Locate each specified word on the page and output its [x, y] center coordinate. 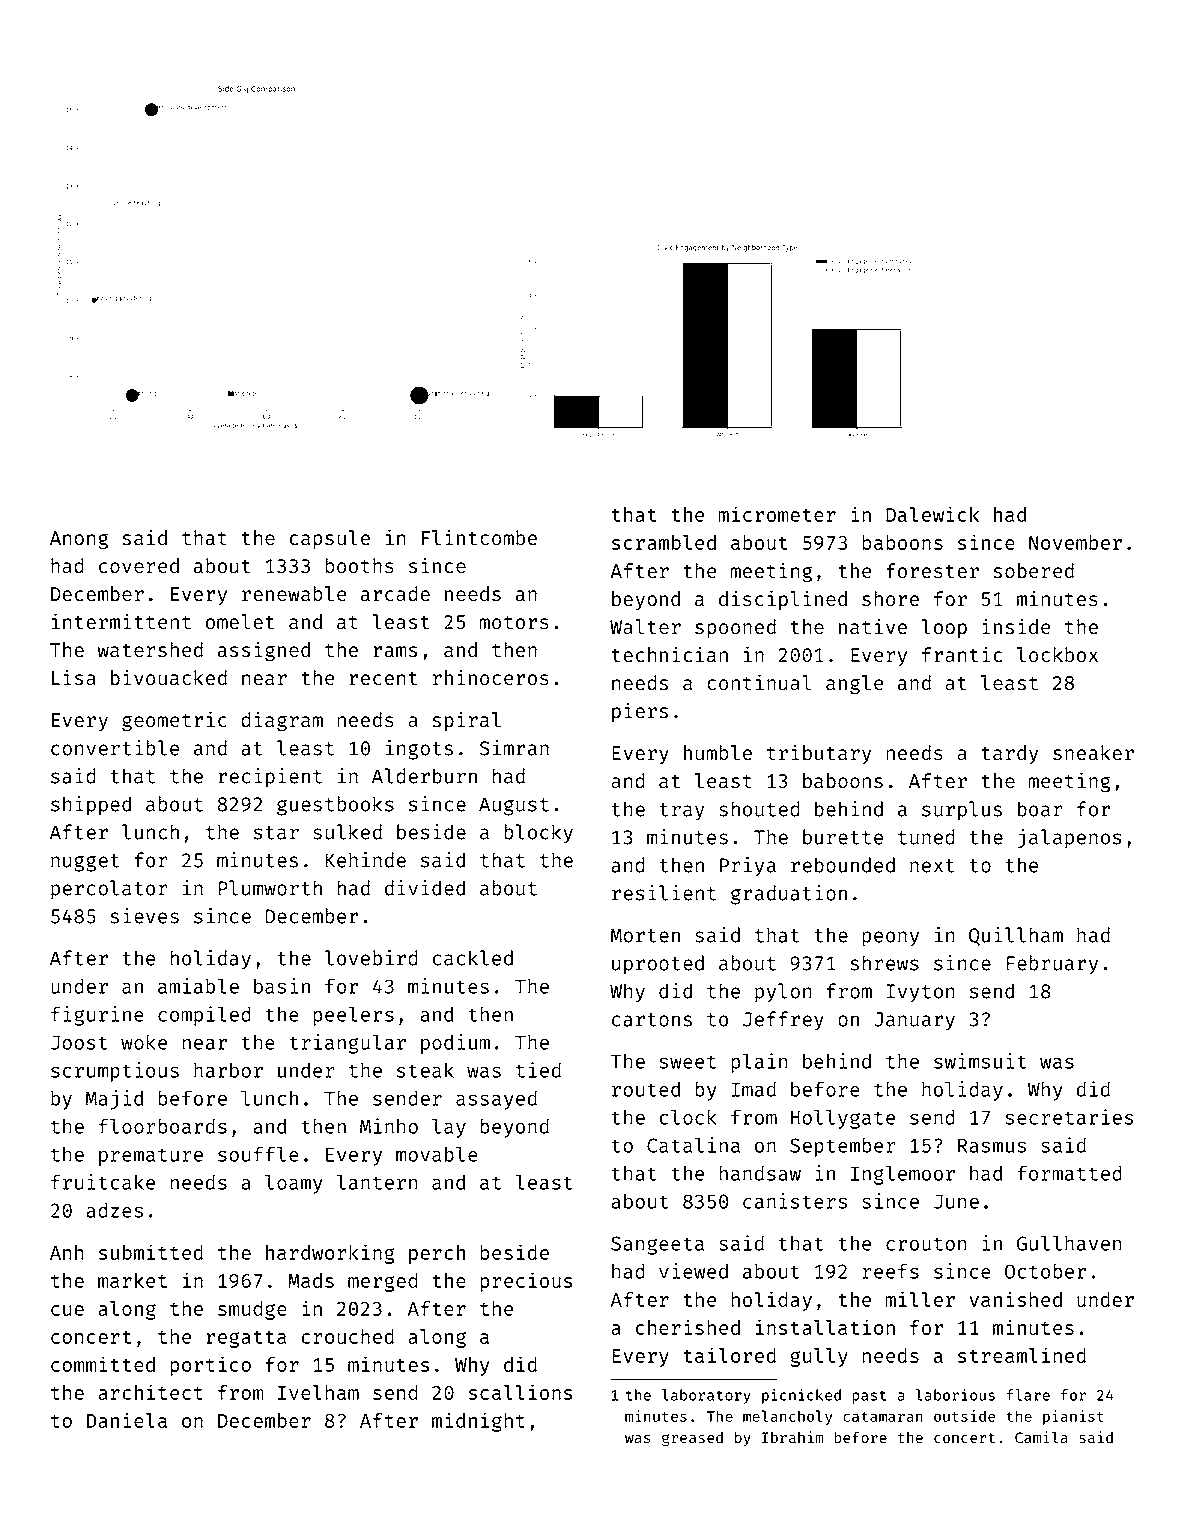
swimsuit [980, 1061]
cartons [652, 1020]
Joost [79, 1042]
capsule [329, 539]
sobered [1033, 570]
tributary [819, 754]
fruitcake [103, 1182]
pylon [783, 993]
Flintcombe [479, 537]
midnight [478, 1422]
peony [890, 939]
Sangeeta [657, 1245]
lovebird [371, 958]
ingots [419, 750]
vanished [1015, 1299]
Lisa [74, 677]
